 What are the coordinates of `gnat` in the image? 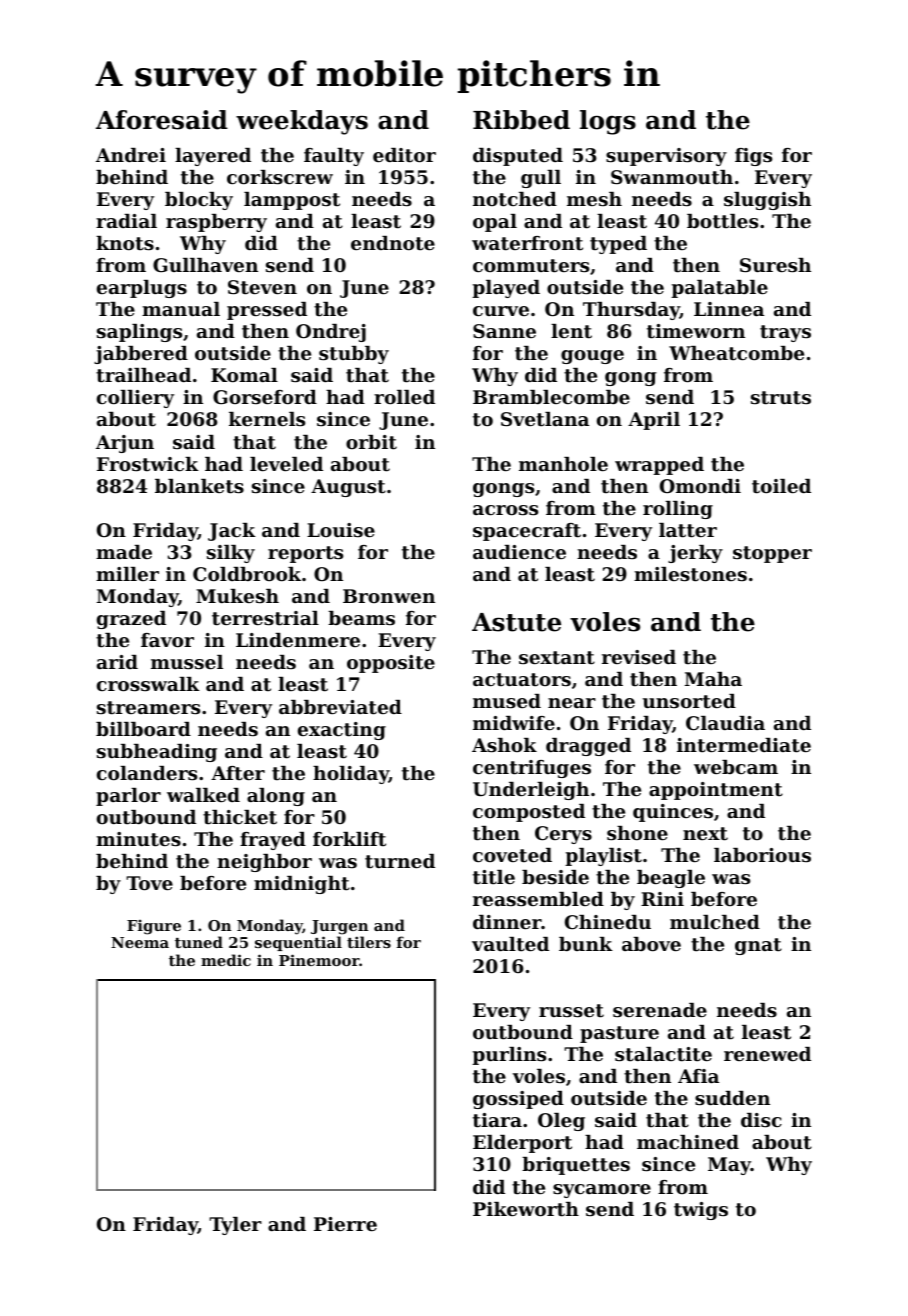 It's located at (758, 946).
